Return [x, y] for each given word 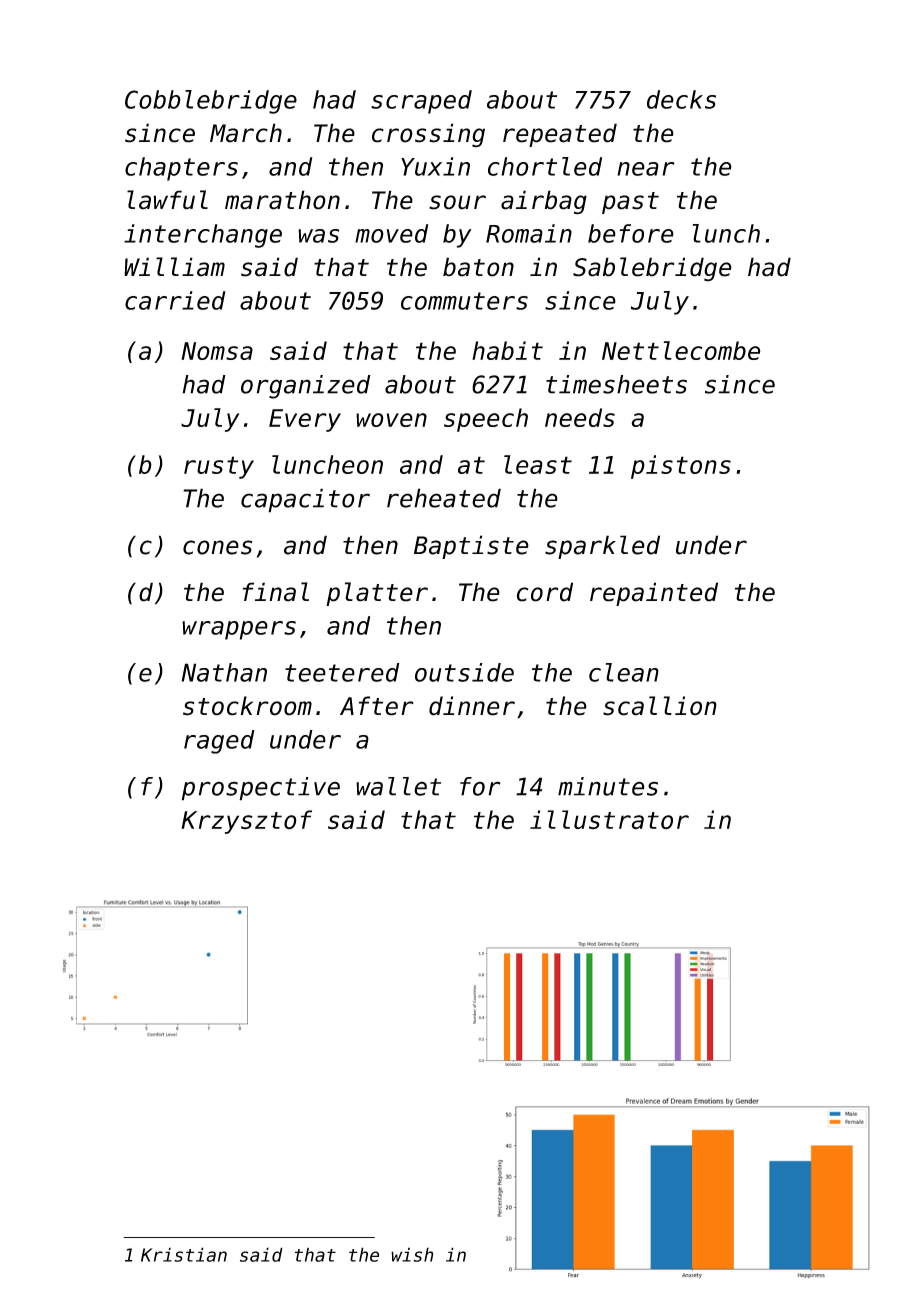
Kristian [184, 1254]
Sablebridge [652, 269]
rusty [219, 467]
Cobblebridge [211, 102]
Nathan [224, 672]
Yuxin [435, 166]
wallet [398, 786]
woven [391, 420]
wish [412, 1254]
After [377, 706]
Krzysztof [246, 822]
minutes [608, 786]
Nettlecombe [681, 350]
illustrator [609, 820]
